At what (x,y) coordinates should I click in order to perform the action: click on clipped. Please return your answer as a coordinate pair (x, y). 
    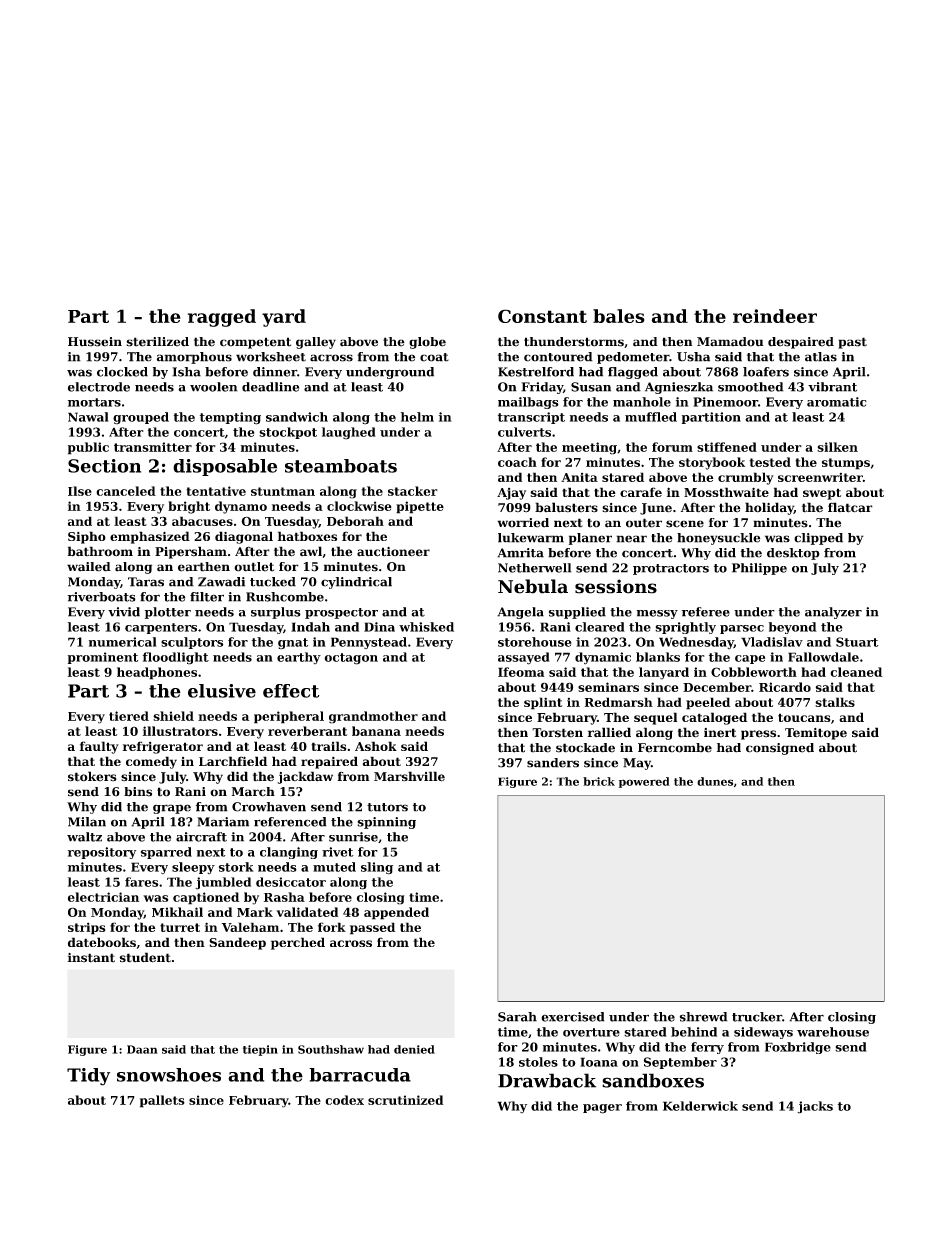
    Looking at the image, I should click on (818, 539).
